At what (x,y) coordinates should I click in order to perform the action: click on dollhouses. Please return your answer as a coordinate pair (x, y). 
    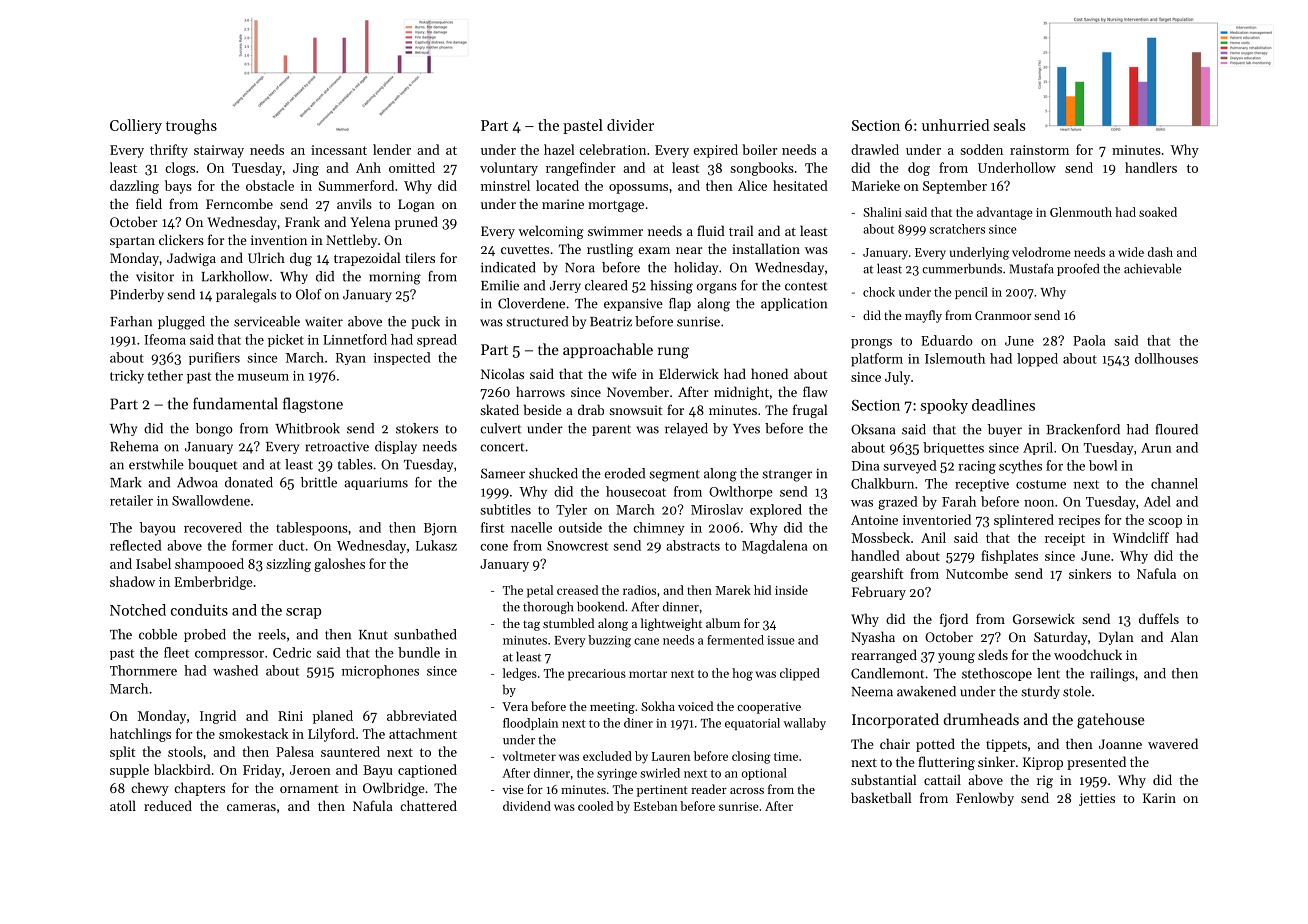
    Looking at the image, I should click on (1166, 358).
